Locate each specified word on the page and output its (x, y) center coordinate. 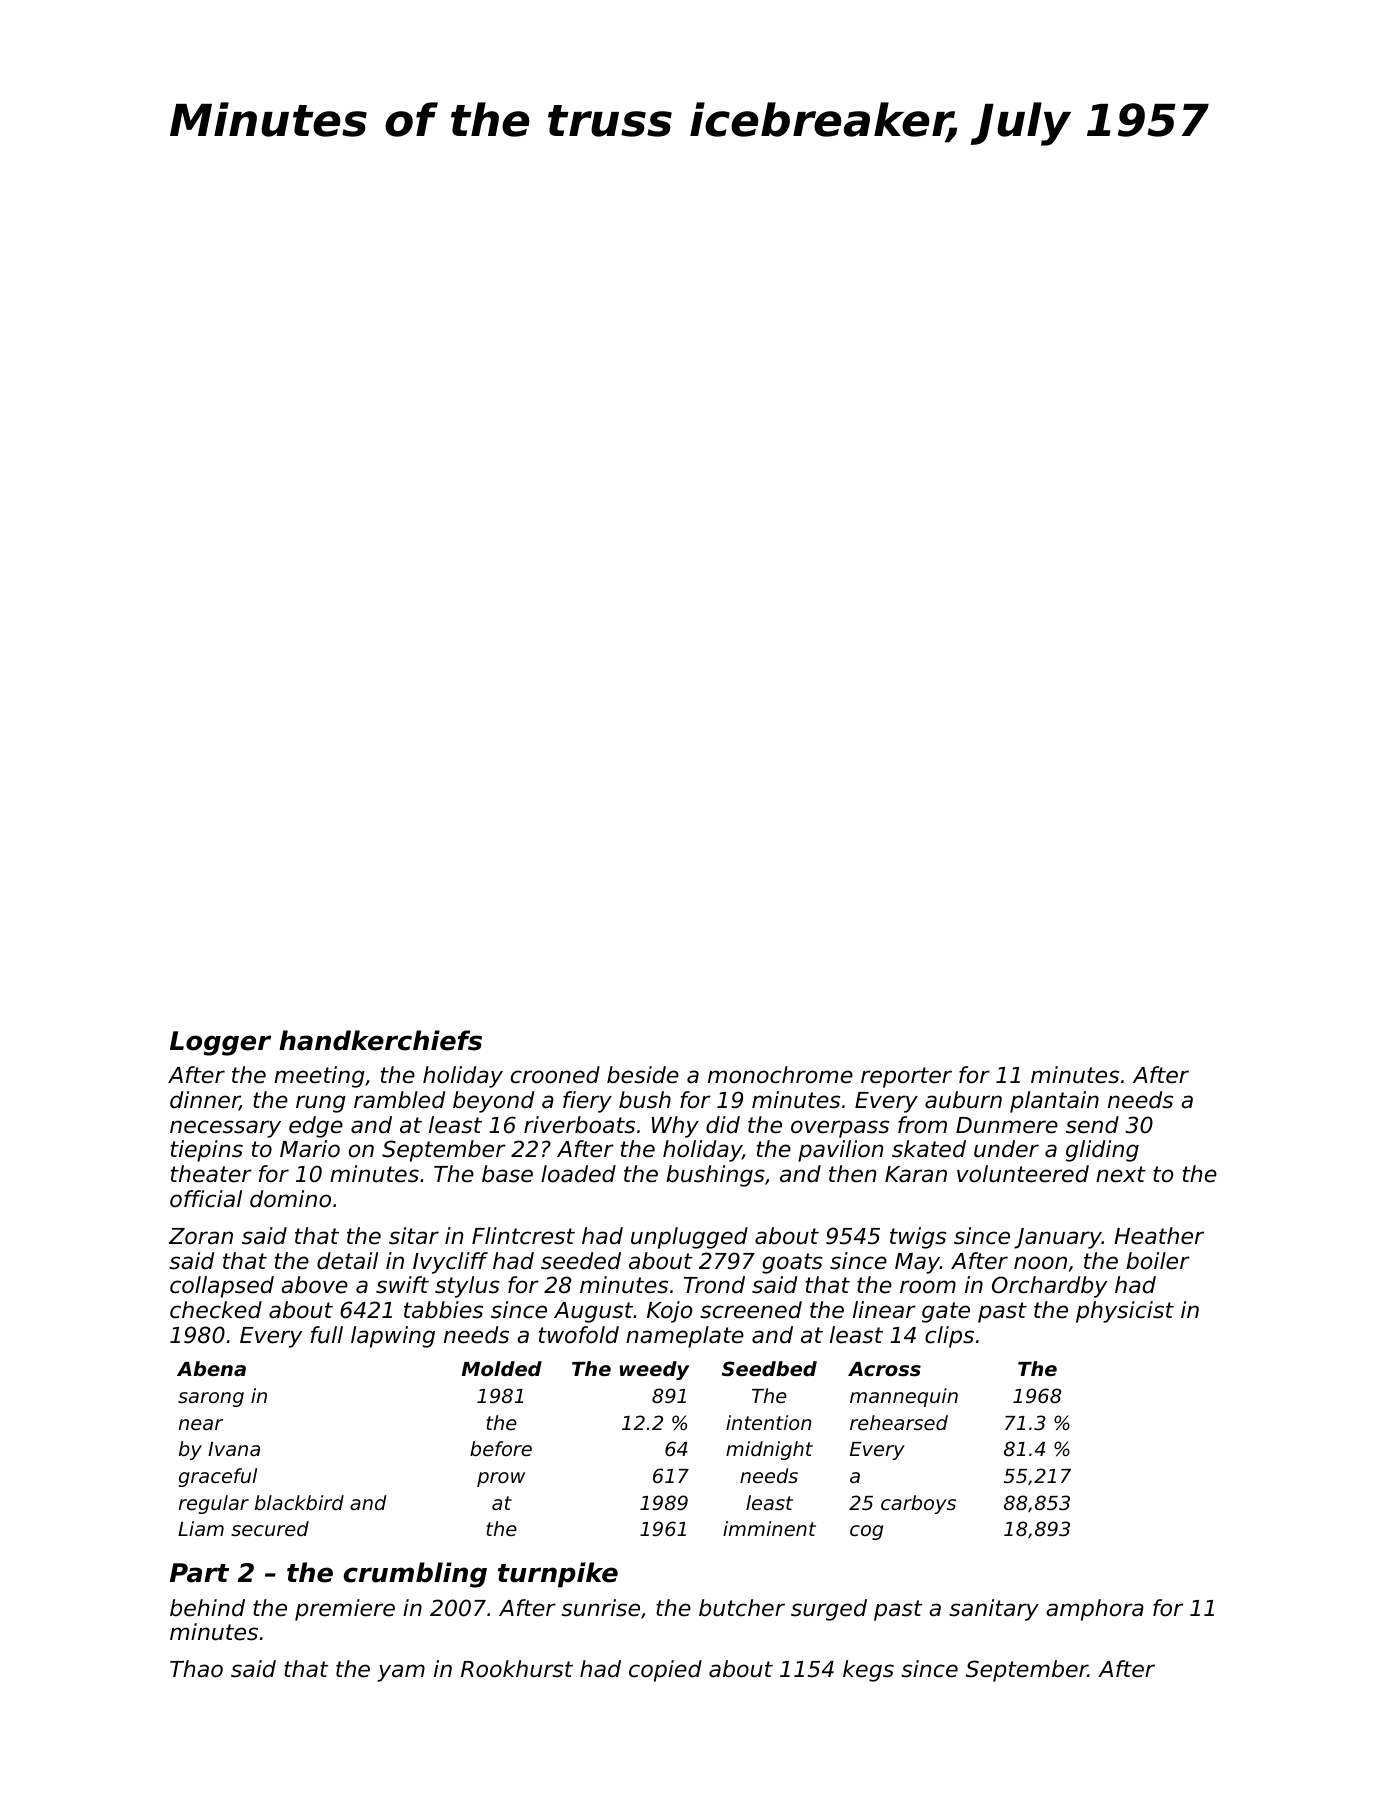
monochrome (780, 1075)
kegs (868, 1671)
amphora (1095, 1610)
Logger (220, 1043)
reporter (906, 1077)
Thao (196, 1669)
